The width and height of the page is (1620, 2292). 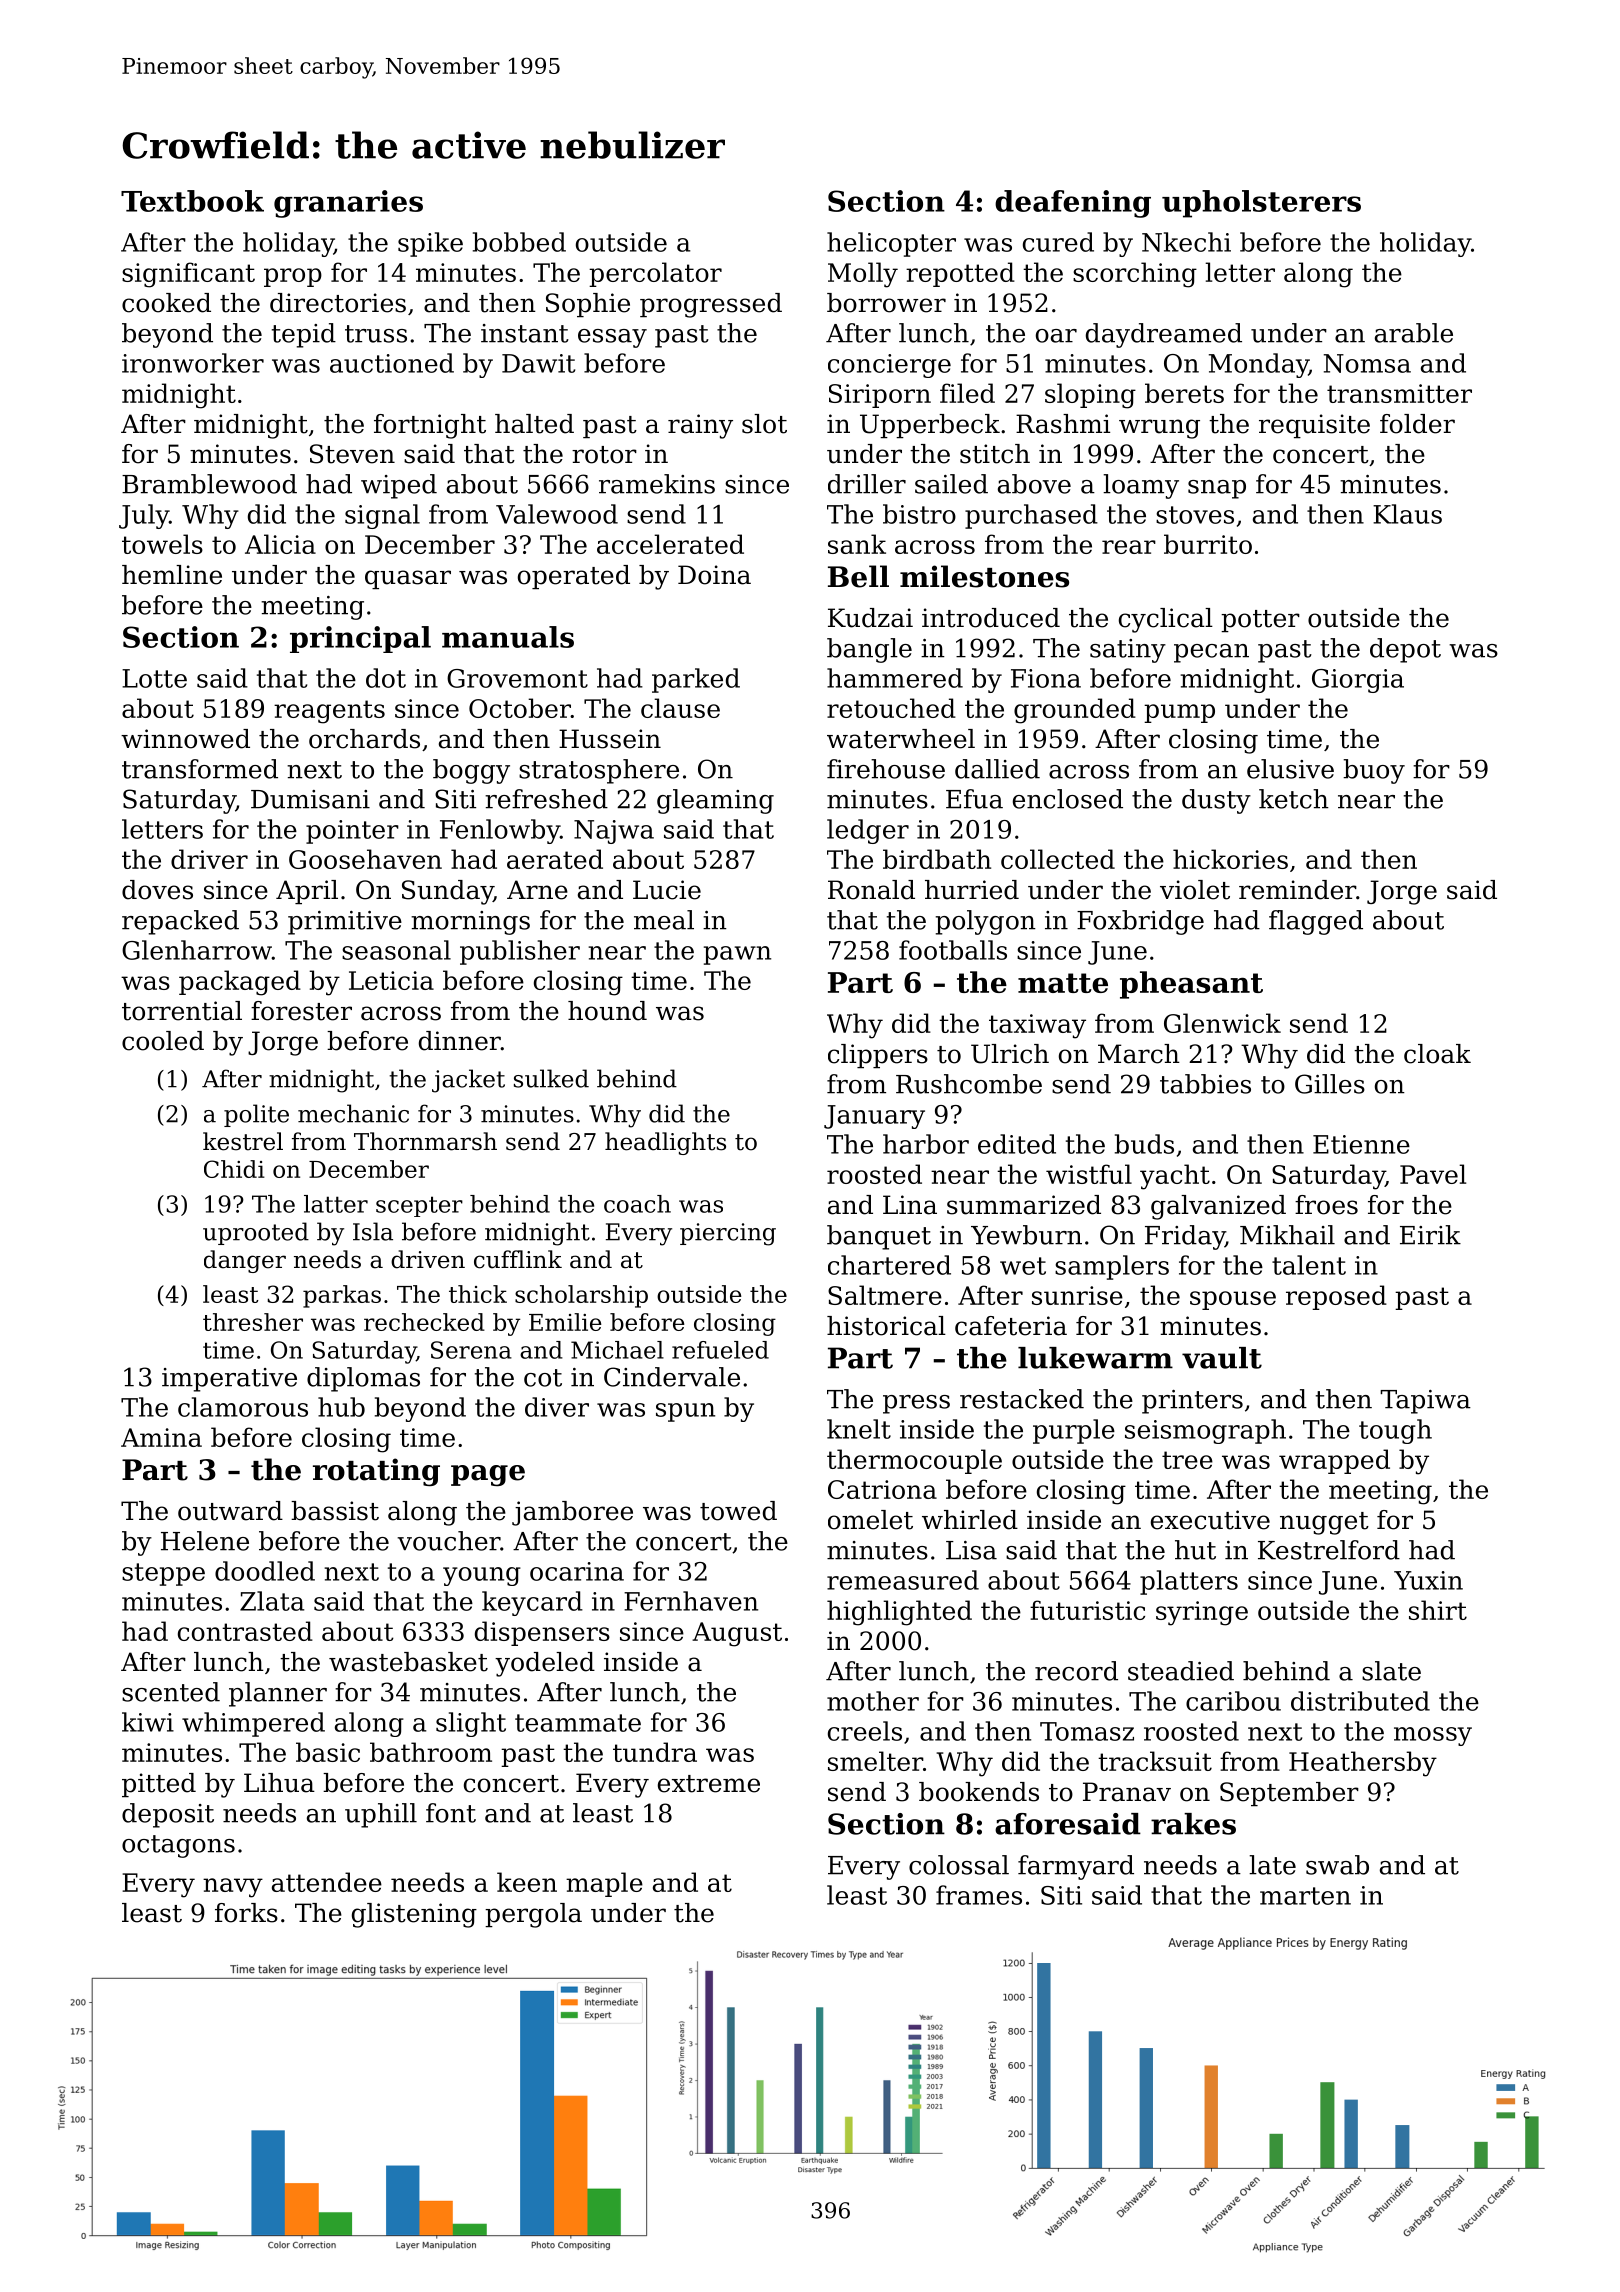 I want to click on tough, so click(x=1395, y=1431).
